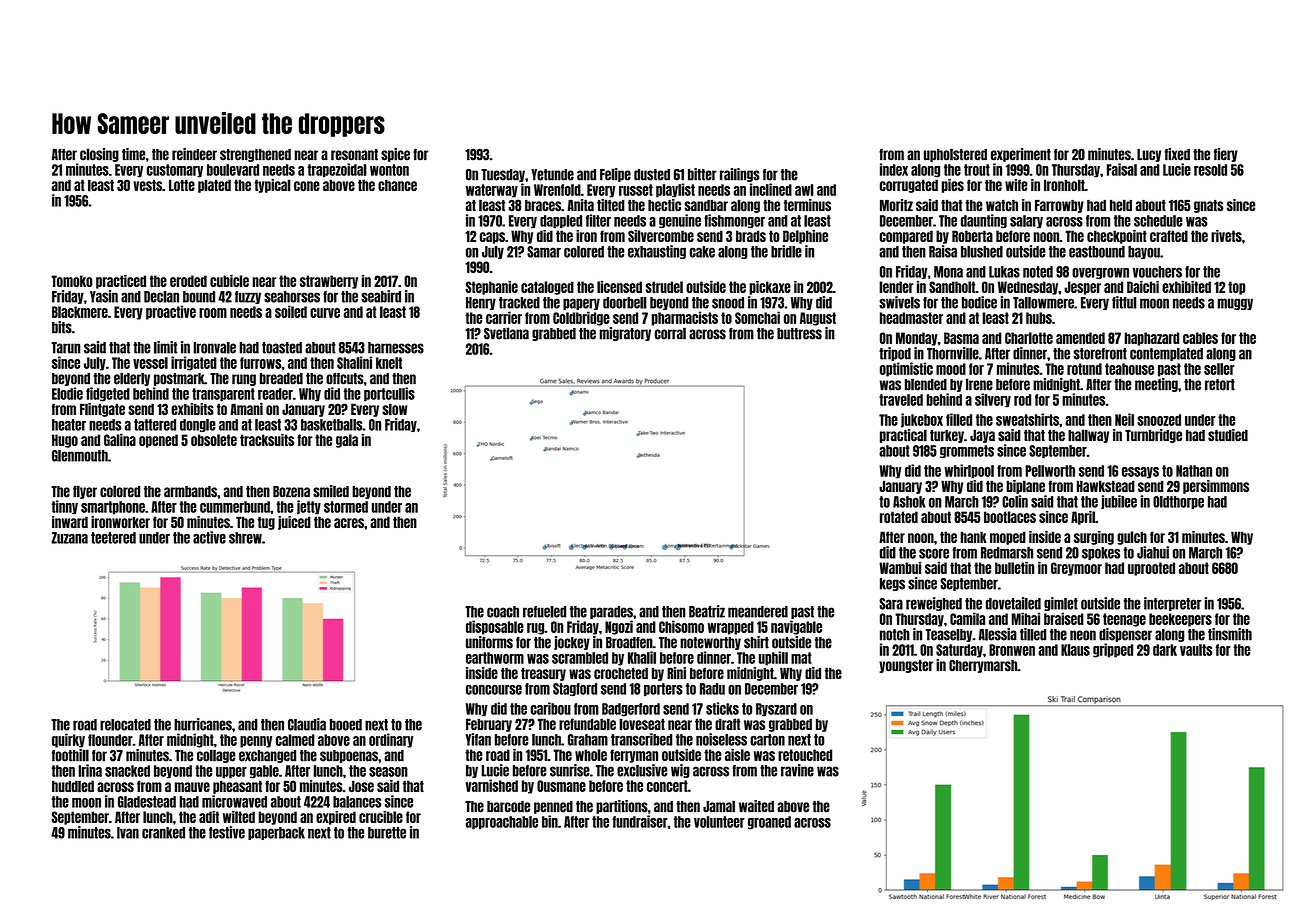 This screenshot has height=924, width=1308. Describe the element at coordinates (979, 384) in the screenshot. I see `Irene` at that location.
